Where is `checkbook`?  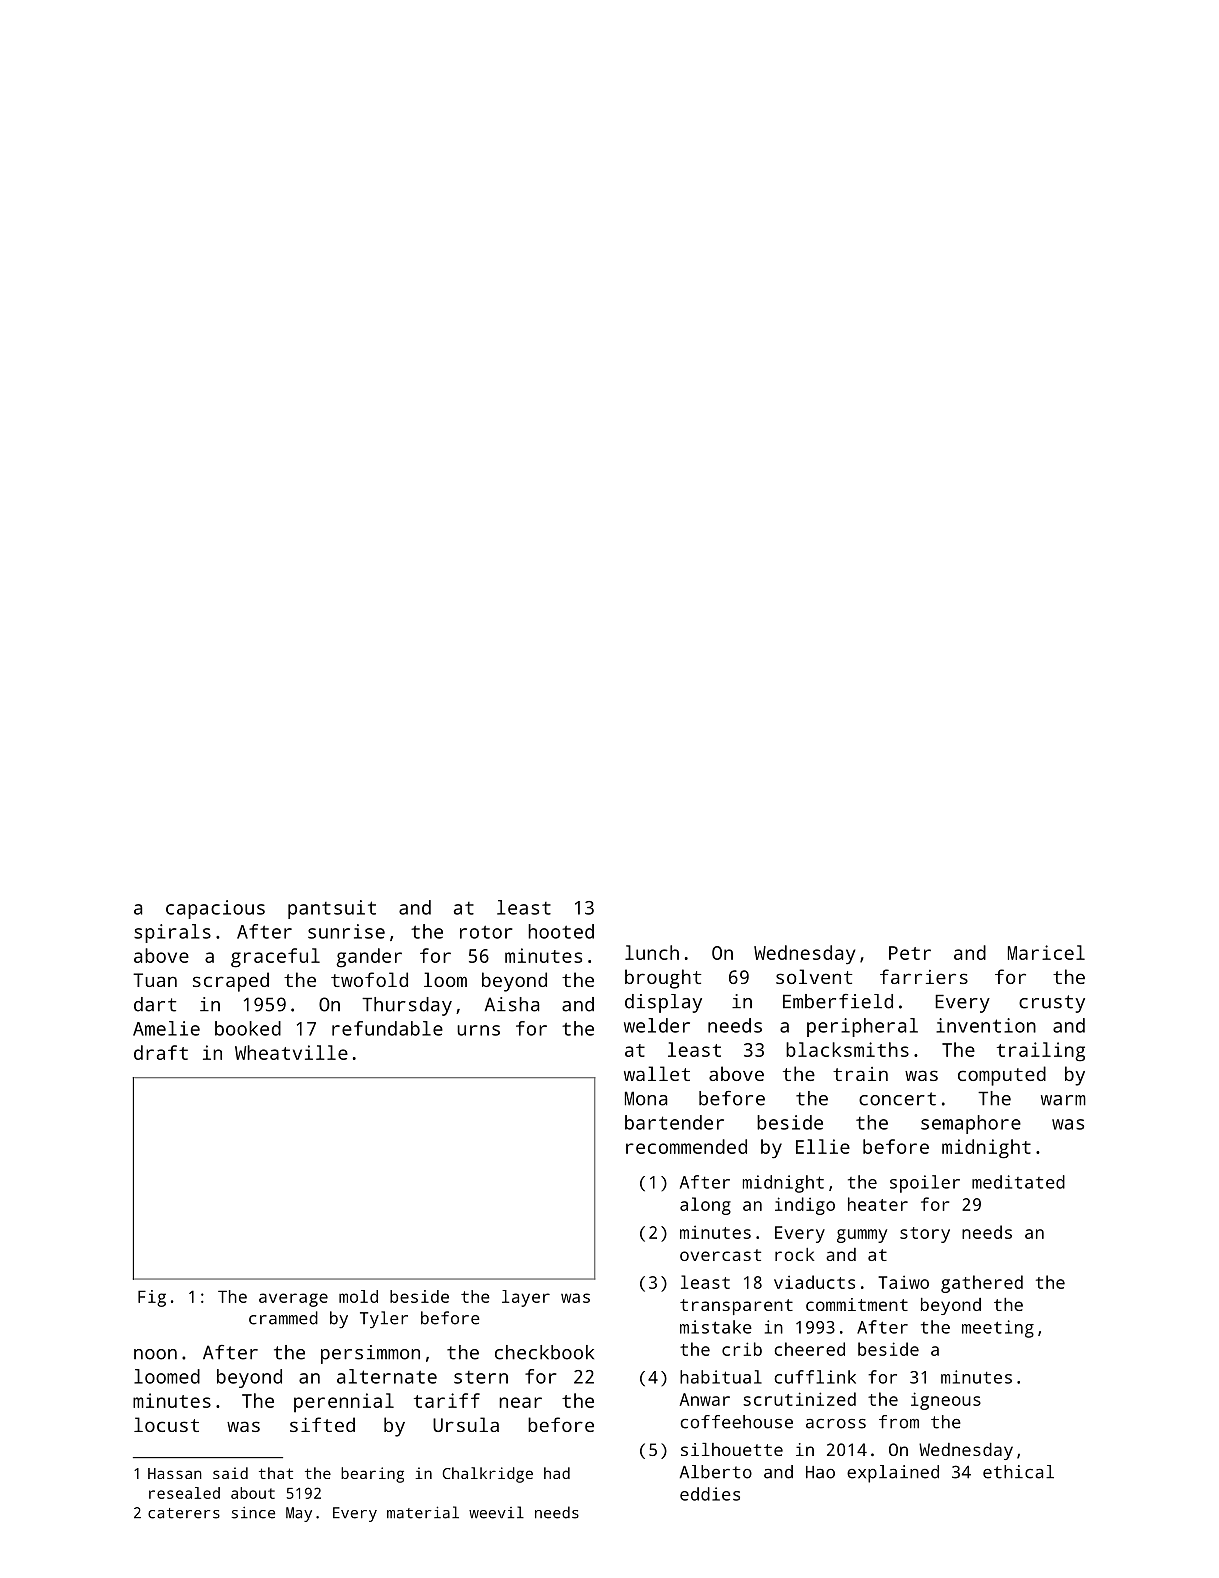 checkbook is located at coordinates (544, 1352).
